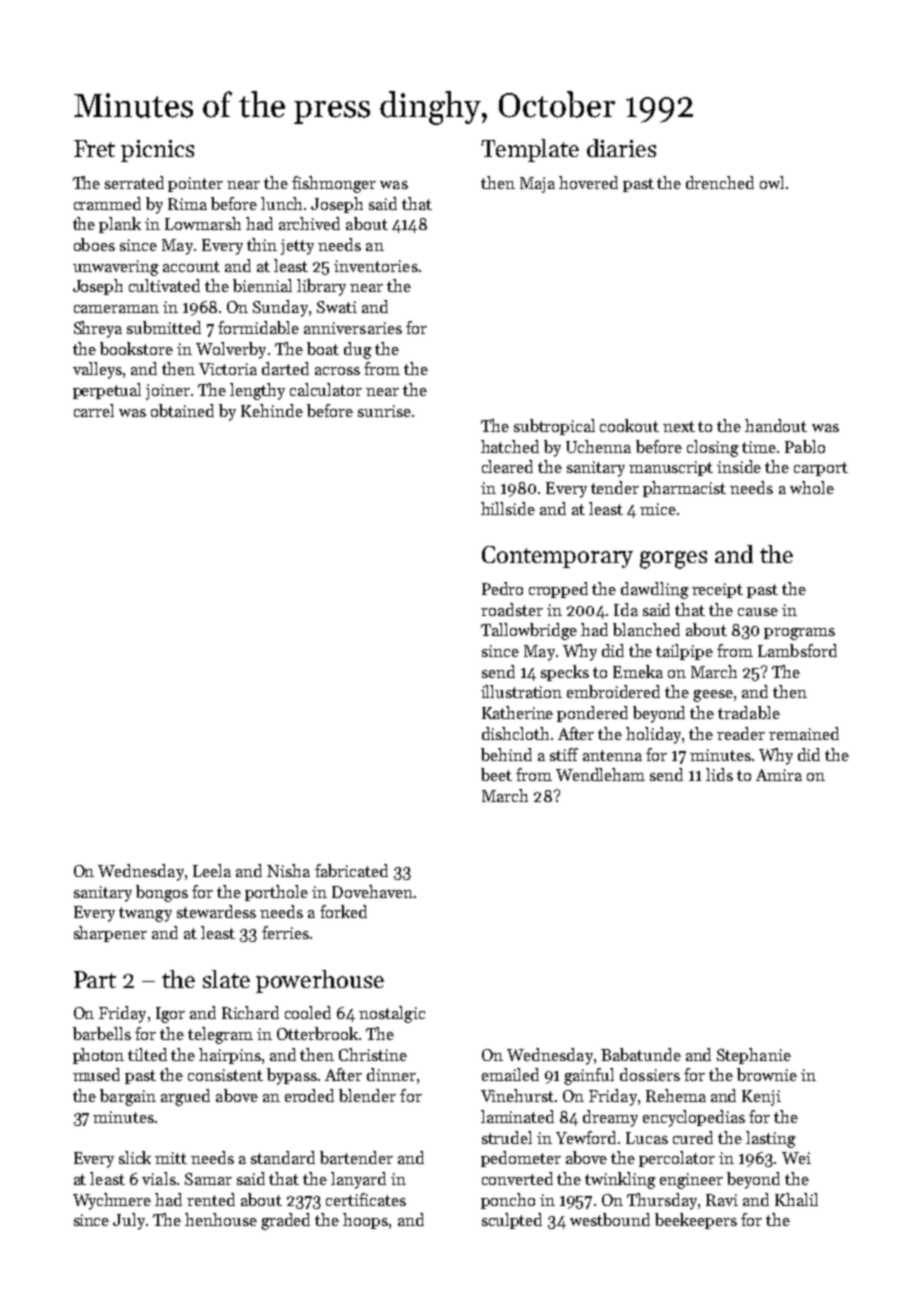  What do you see at coordinates (812, 487) in the screenshot?
I see `whole` at bounding box center [812, 487].
